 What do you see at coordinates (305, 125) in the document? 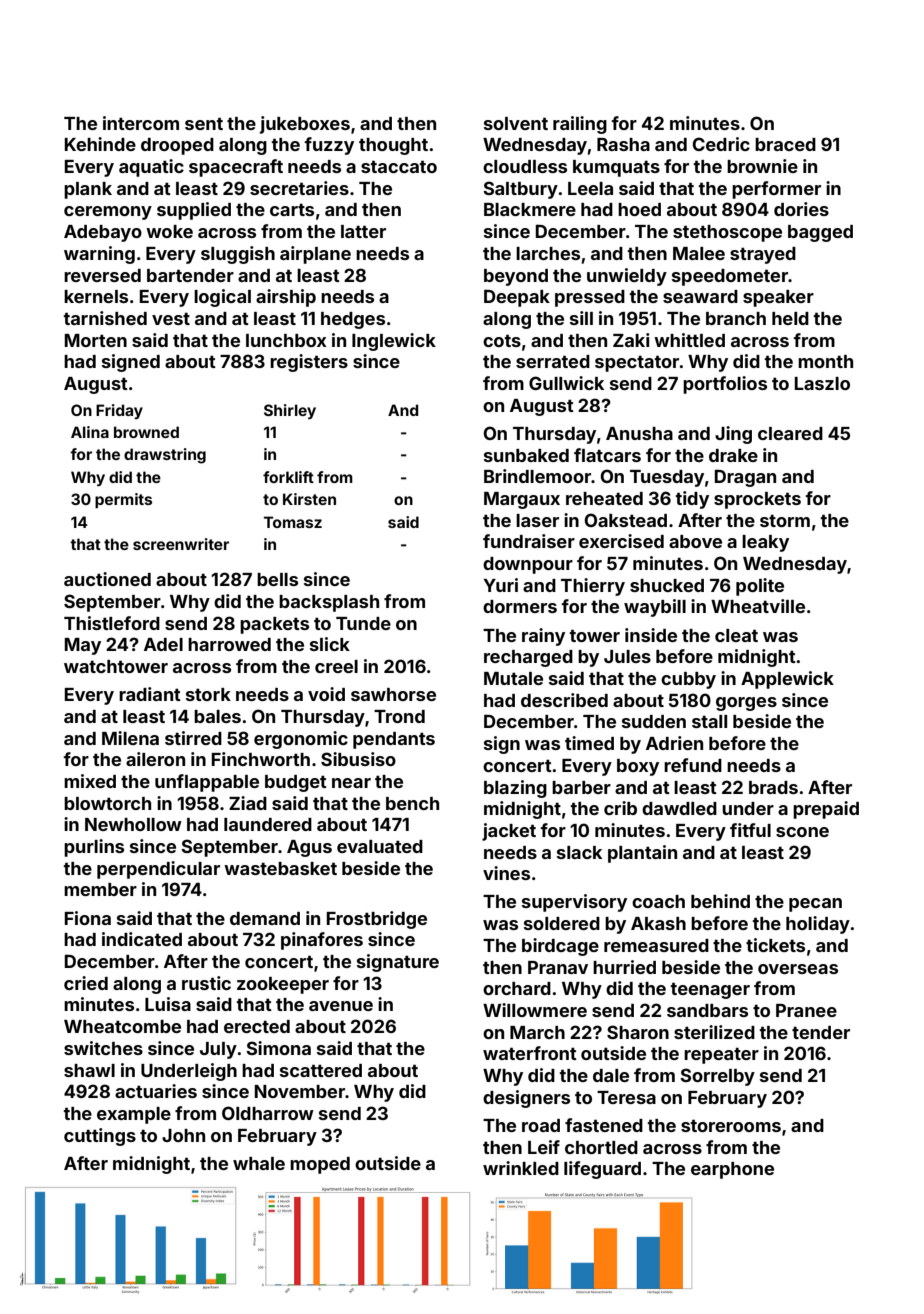
I see `jukeboxes` at bounding box center [305, 125].
